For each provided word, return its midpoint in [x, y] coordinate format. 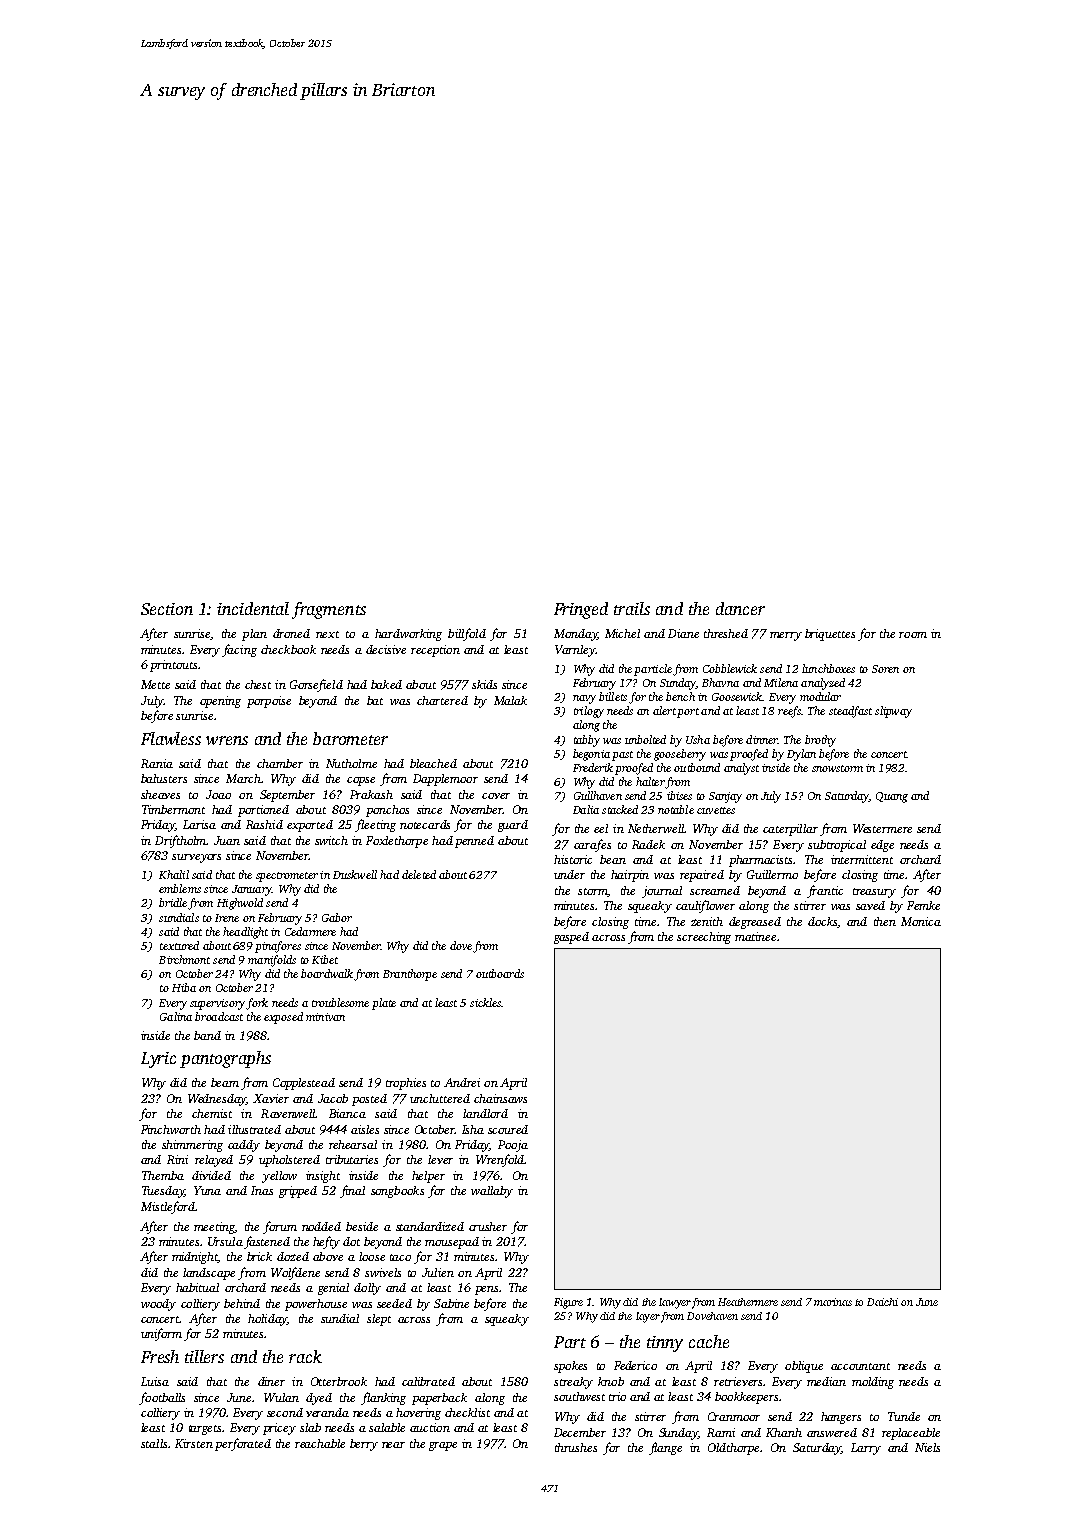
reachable [320, 1443]
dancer [740, 608]
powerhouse [316, 1305]
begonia [591, 755]
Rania [157, 763]
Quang [892, 797]
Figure [568, 1303]
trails [632, 608]
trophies [406, 1084]
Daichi [882, 1302]
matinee [755, 936]
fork [257, 1004]
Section [167, 609]
